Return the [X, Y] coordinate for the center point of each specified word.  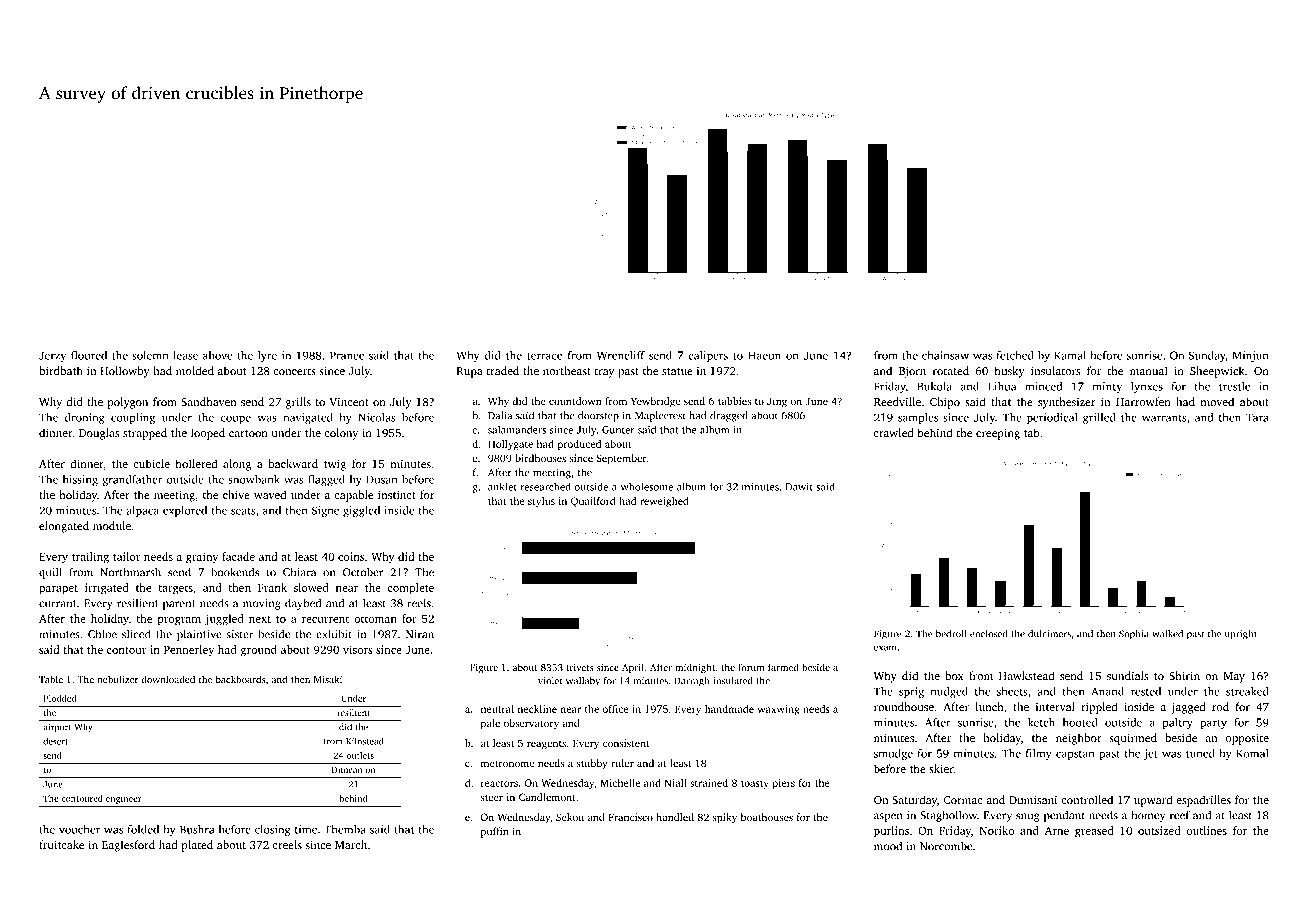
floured [89, 355]
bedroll [951, 634]
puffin [494, 832]
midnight [695, 668]
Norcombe [946, 846]
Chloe [102, 634]
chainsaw [945, 355]
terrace [544, 356]
